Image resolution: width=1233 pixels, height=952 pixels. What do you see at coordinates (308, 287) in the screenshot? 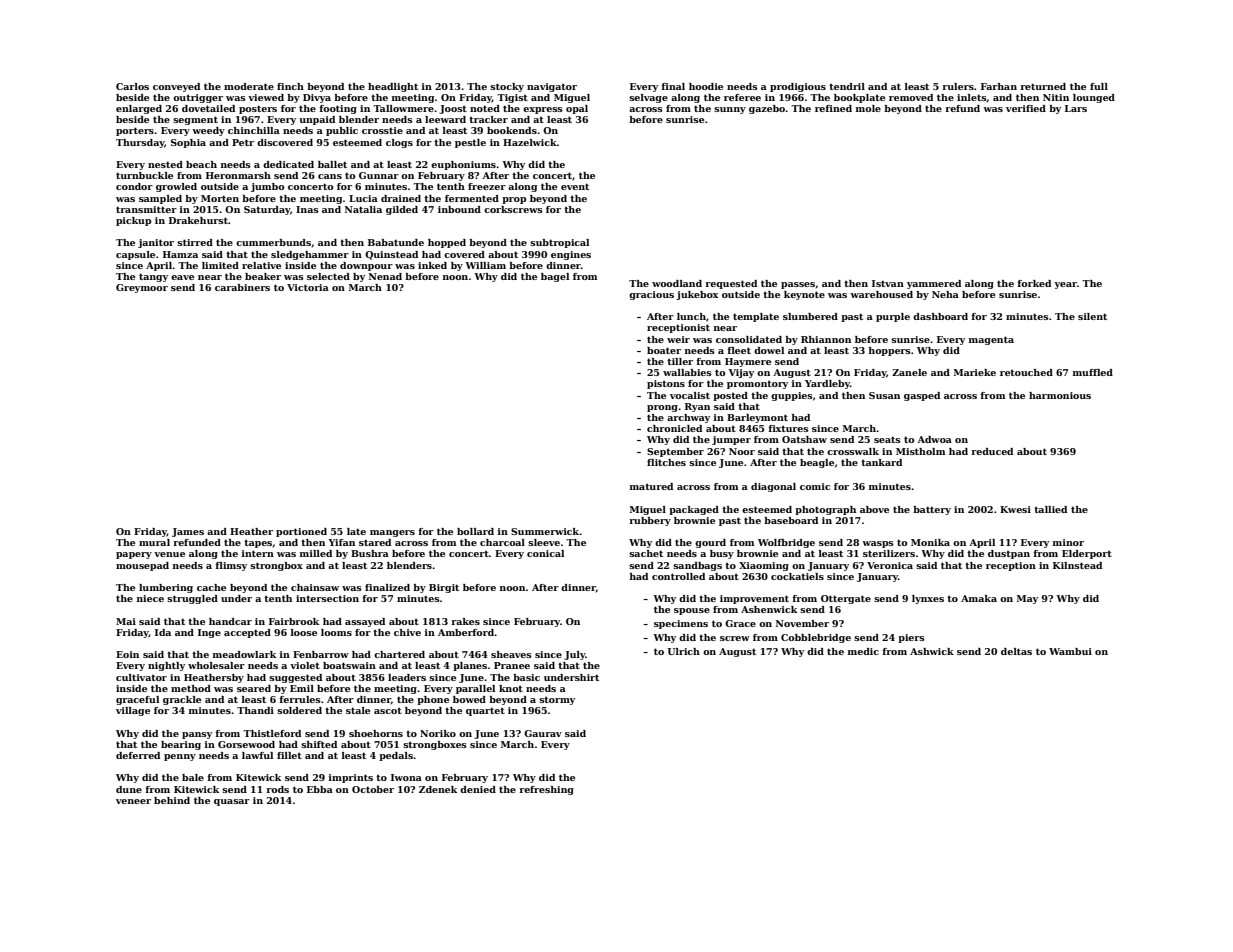
I see `Victoria` at bounding box center [308, 287].
